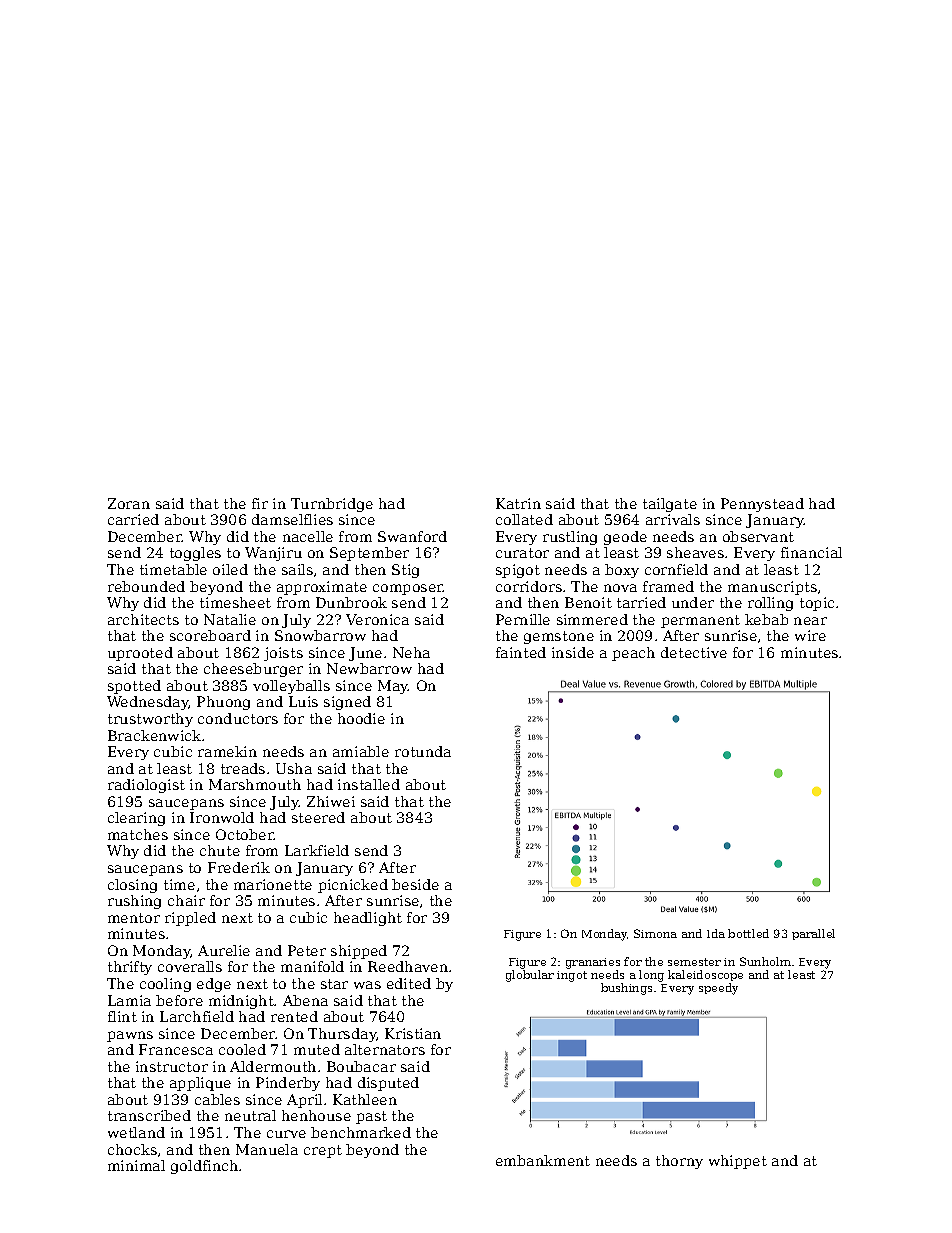 This screenshot has height=1233, width=952. I want to click on Katrin, so click(518, 503).
